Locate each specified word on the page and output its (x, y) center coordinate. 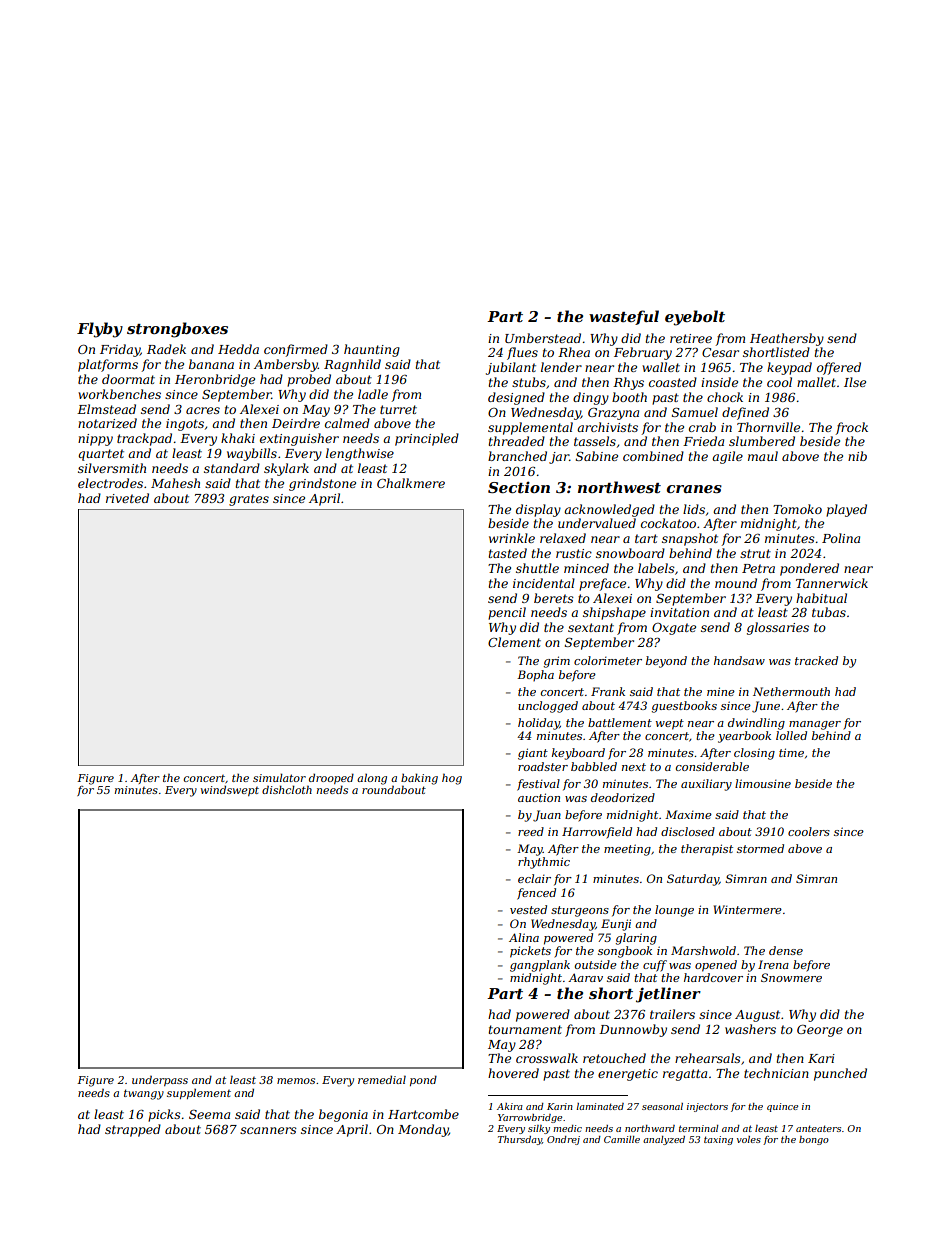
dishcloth (287, 789)
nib (857, 456)
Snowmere (791, 977)
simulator (279, 777)
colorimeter (608, 660)
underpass (160, 1081)
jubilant (511, 368)
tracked (816, 660)
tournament (525, 1029)
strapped (133, 1130)
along (372, 779)
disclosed (688, 831)
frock (851, 428)
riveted (127, 498)
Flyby (100, 330)
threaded (517, 441)
